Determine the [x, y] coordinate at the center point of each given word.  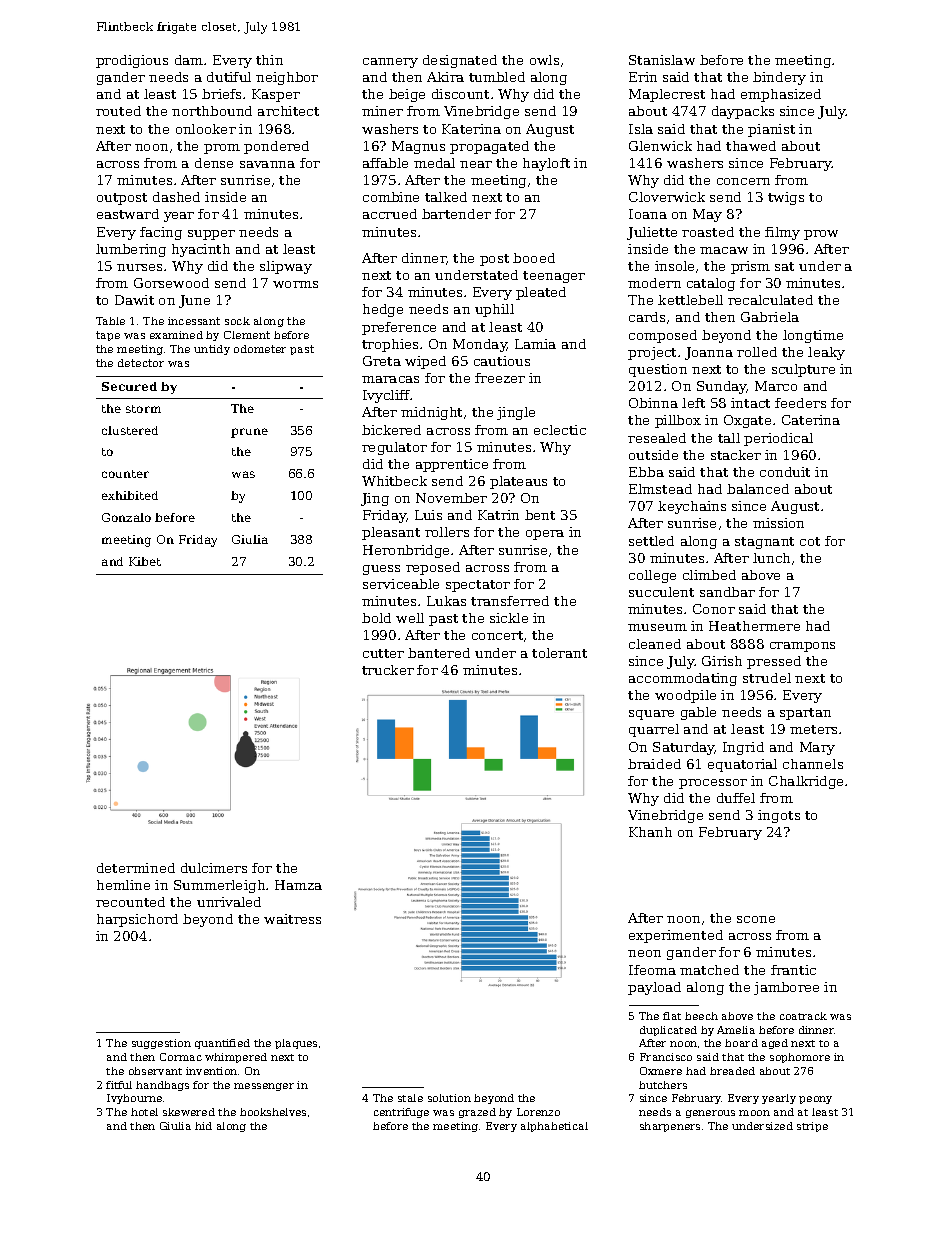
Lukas [446, 601]
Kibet [145, 561]
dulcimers [214, 868]
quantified [222, 1044]
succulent [661, 592]
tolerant [559, 653]
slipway [286, 267]
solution [449, 1098]
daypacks [743, 112]
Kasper [276, 95]
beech [701, 1016]
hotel [144, 1112]
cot [810, 541]
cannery [390, 63]
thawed [751, 146]
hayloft [546, 164]
